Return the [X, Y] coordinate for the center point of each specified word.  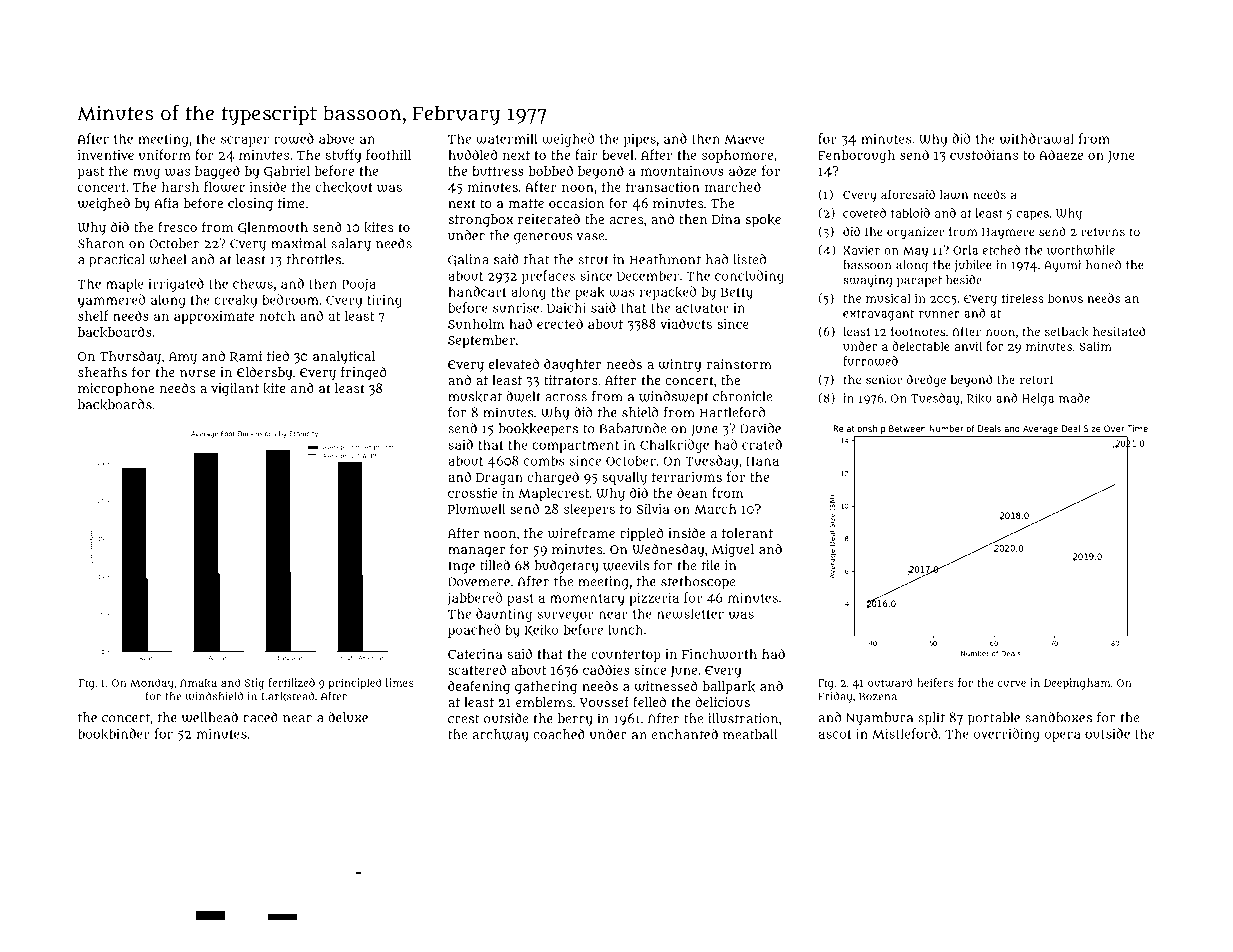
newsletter [690, 613]
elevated [514, 364]
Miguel [733, 551]
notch [277, 316]
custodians [984, 154]
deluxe [348, 717]
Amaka [198, 683]
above [336, 138]
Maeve [744, 139]
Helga [1038, 399]
